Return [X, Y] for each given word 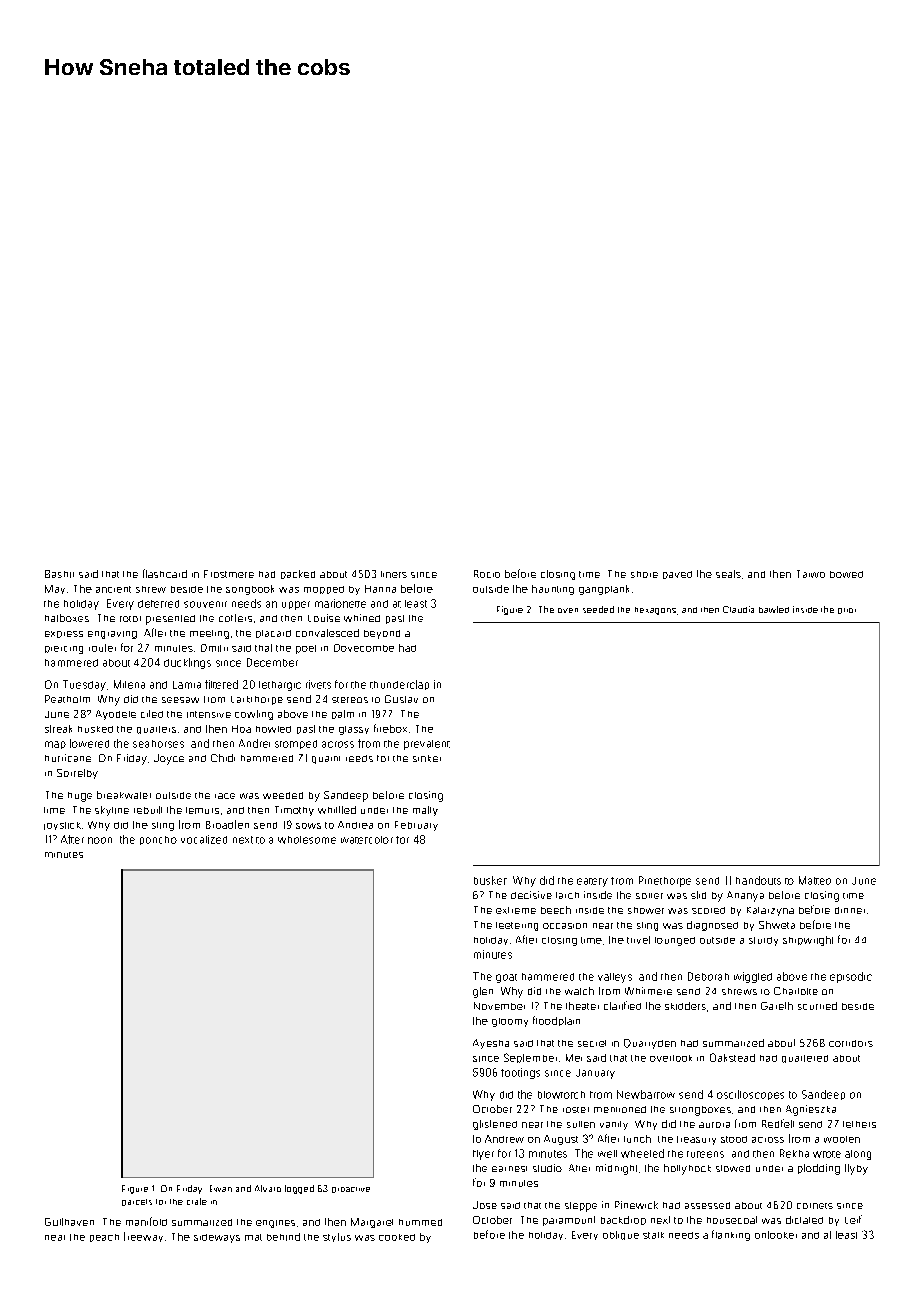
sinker [427, 758]
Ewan [221, 1188]
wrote [827, 1154]
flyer [483, 1155]
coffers [235, 618]
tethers [859, 1124]
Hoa [241, 729]
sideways [217, 1238]
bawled [774, 609]
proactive [351, 1190]
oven [568, 610]
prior [847, 611]
